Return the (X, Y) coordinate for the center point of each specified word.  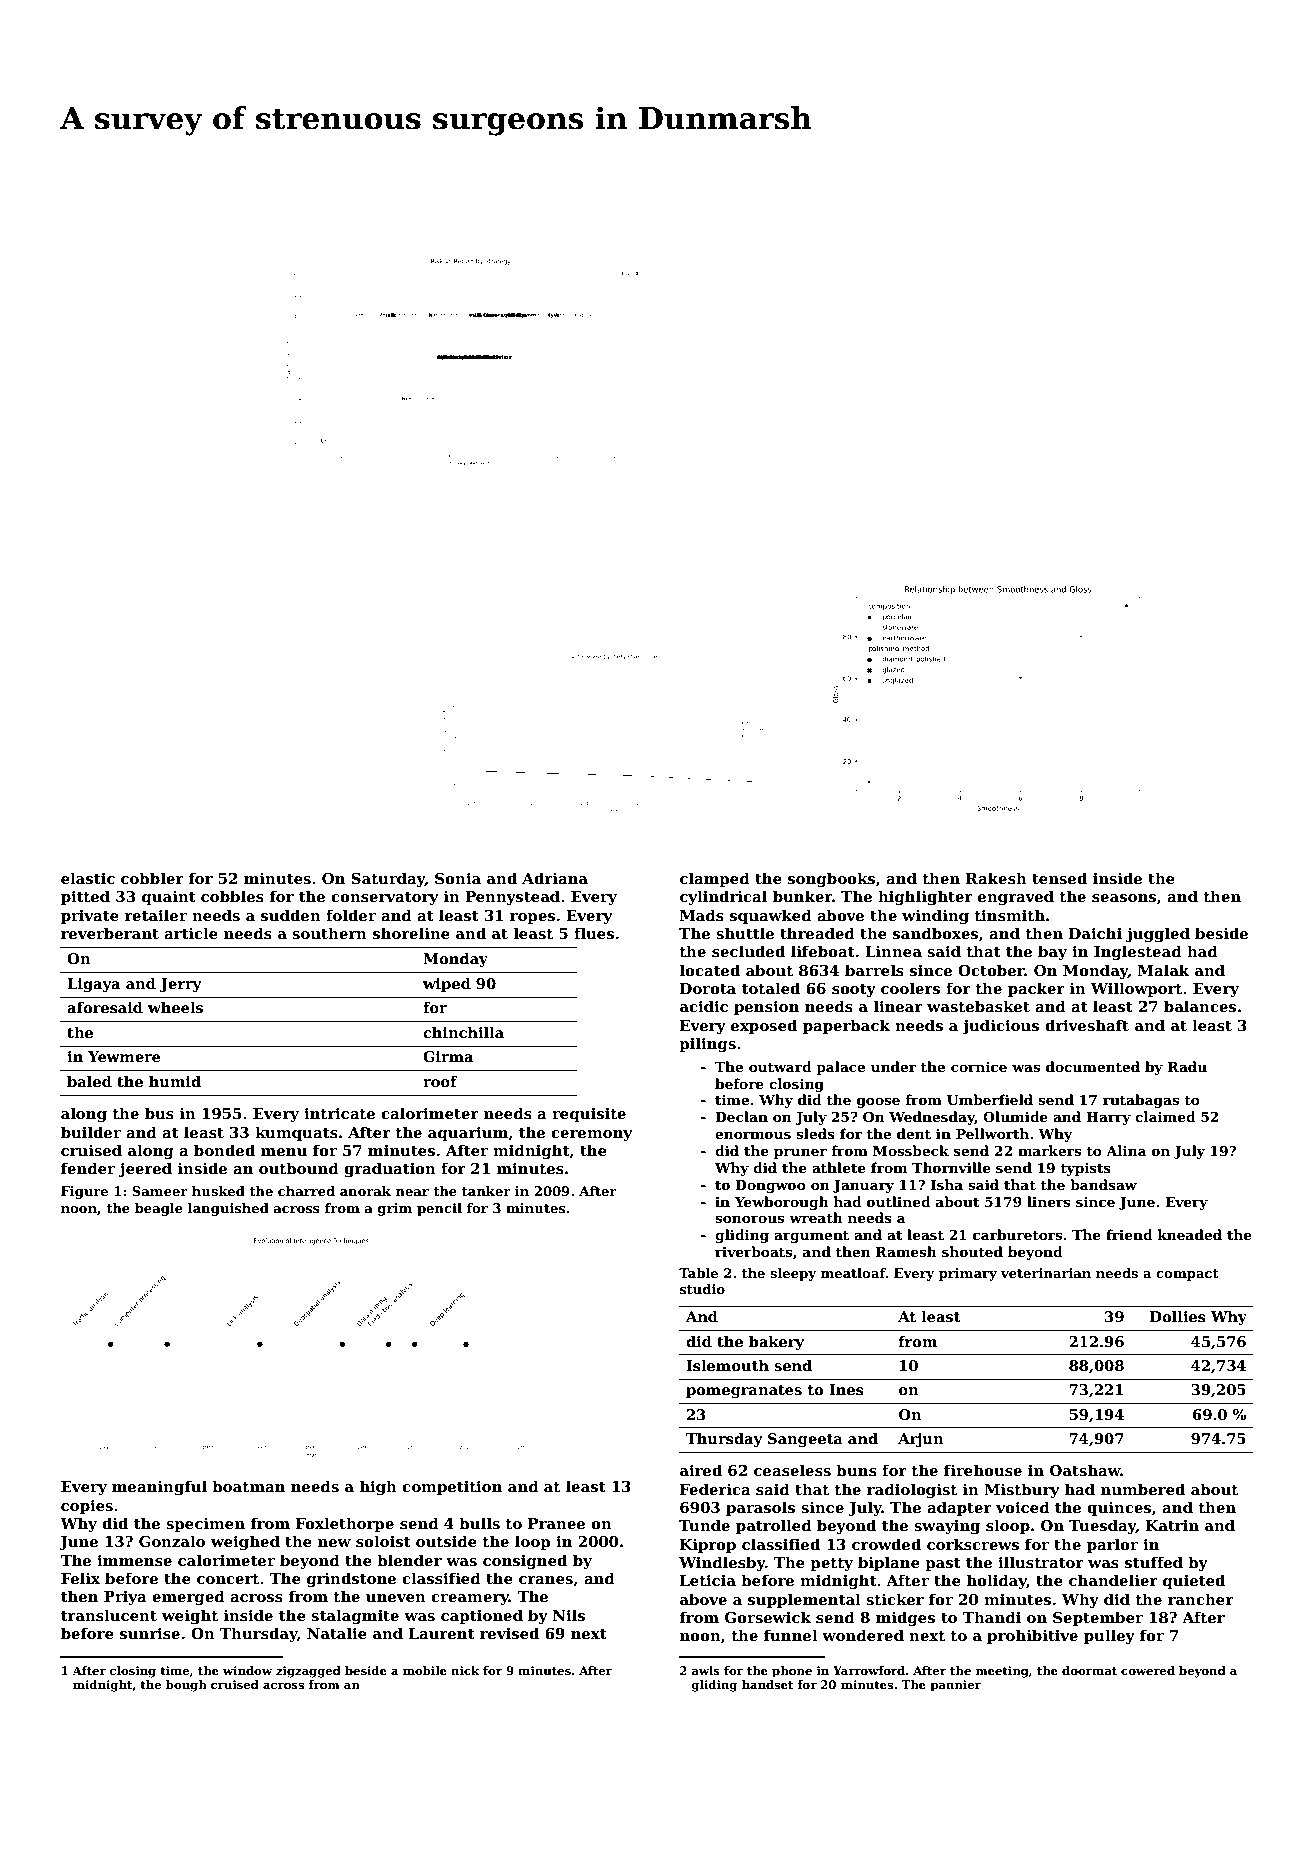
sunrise (150, 1634)
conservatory (385, 898)
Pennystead (512, 897)
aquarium (468, 1134)
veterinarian (1046, 1273)
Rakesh (996, 878)
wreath (816, 1217)
